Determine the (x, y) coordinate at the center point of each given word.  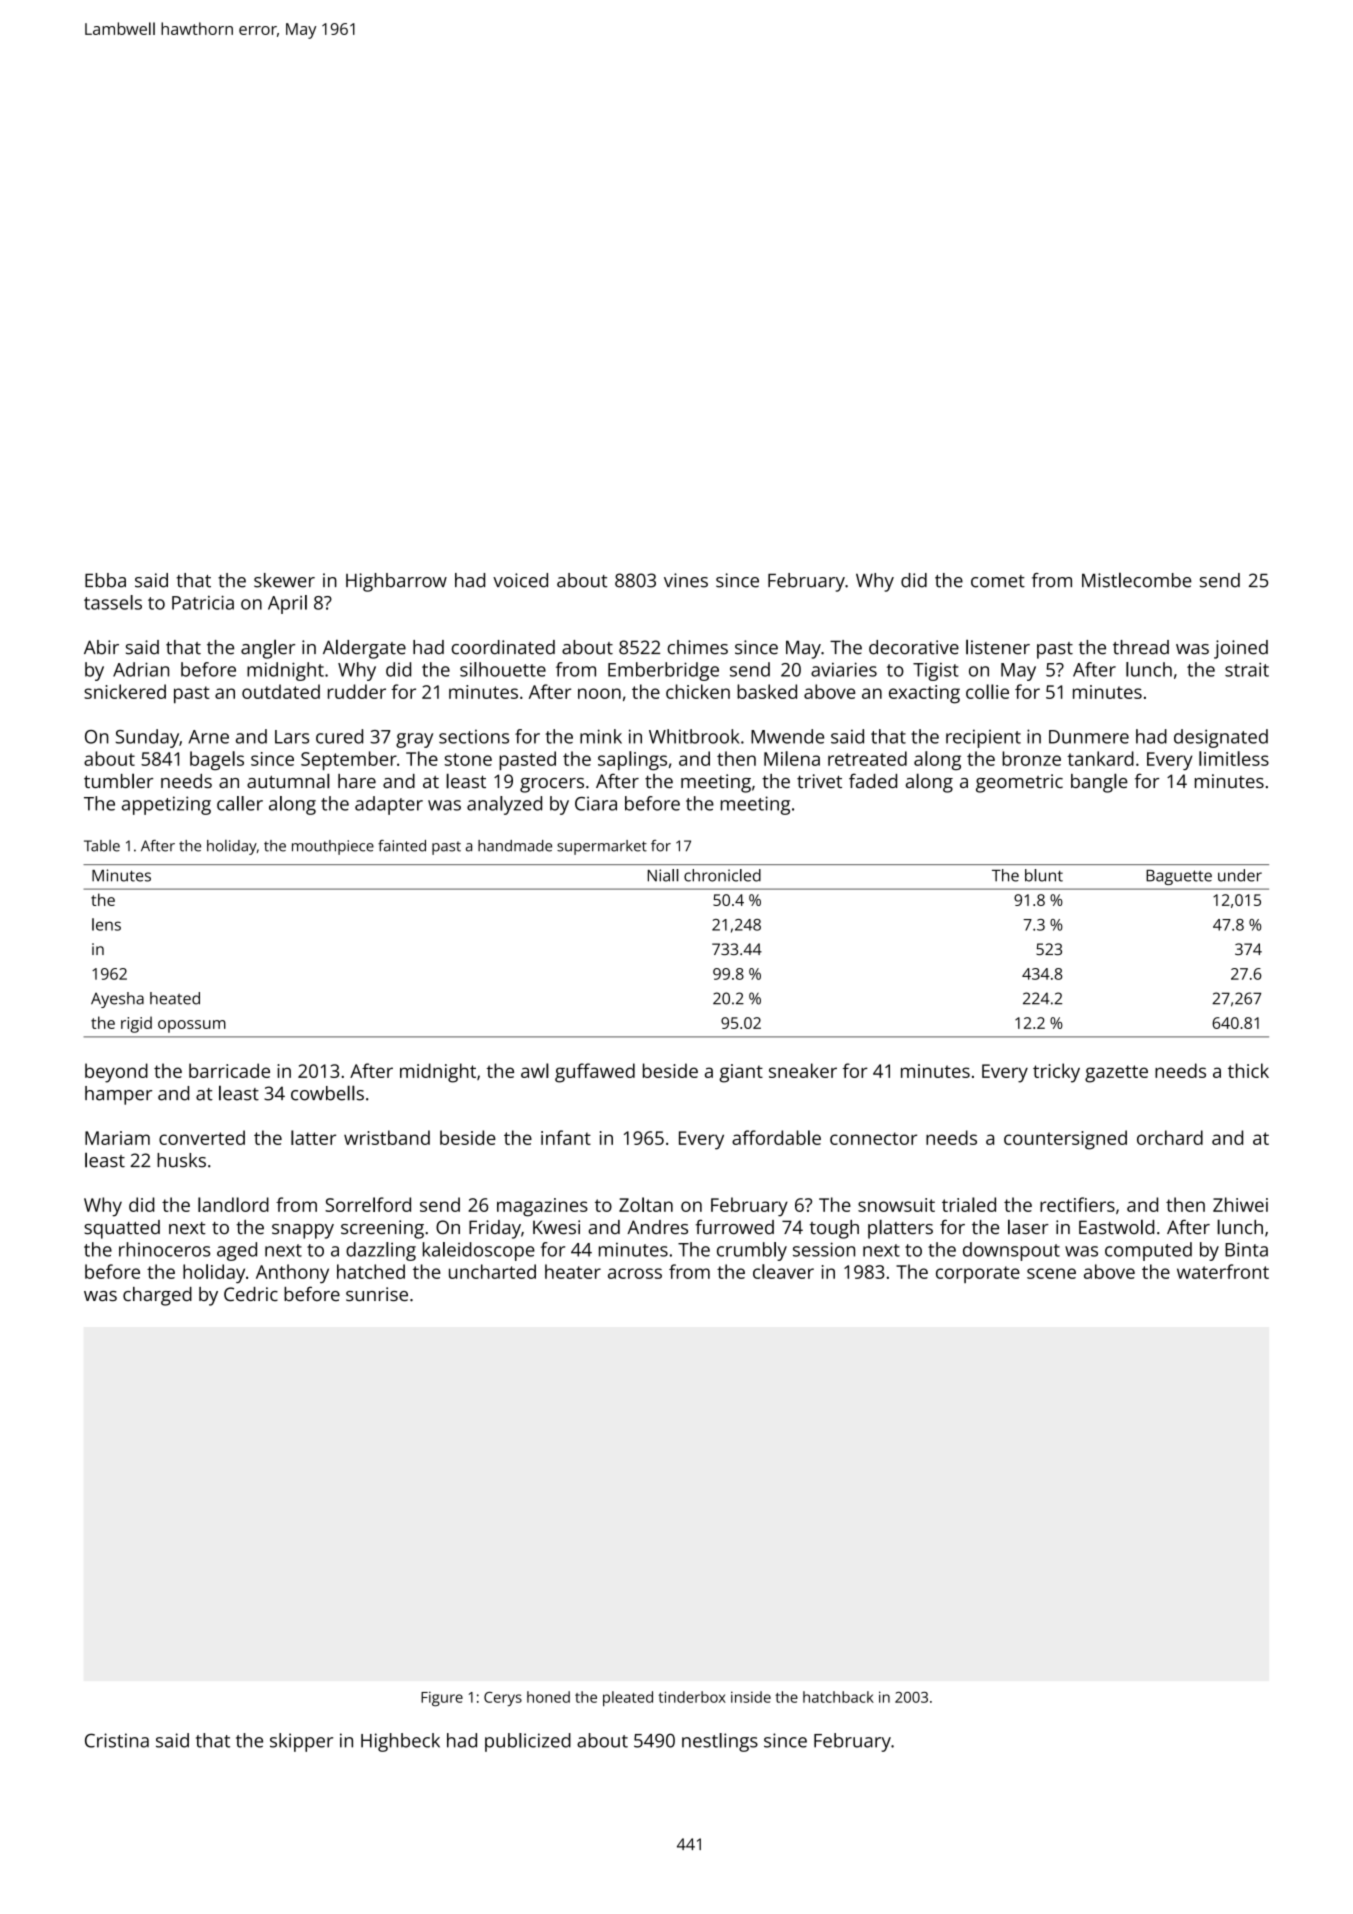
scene (1051, 1273)
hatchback (838, 1697)
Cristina (117, 1740)
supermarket (602, 847)
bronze (1031, 758)
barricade (229, 1070)
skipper (301, 1742)
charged (157, 1296)
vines (686, 580)
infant (566, 1137)
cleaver (783, 1271)
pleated (628, 1698)
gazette (1116, 1074)
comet (998, 581)
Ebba (105, 580)
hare (357, 781)
